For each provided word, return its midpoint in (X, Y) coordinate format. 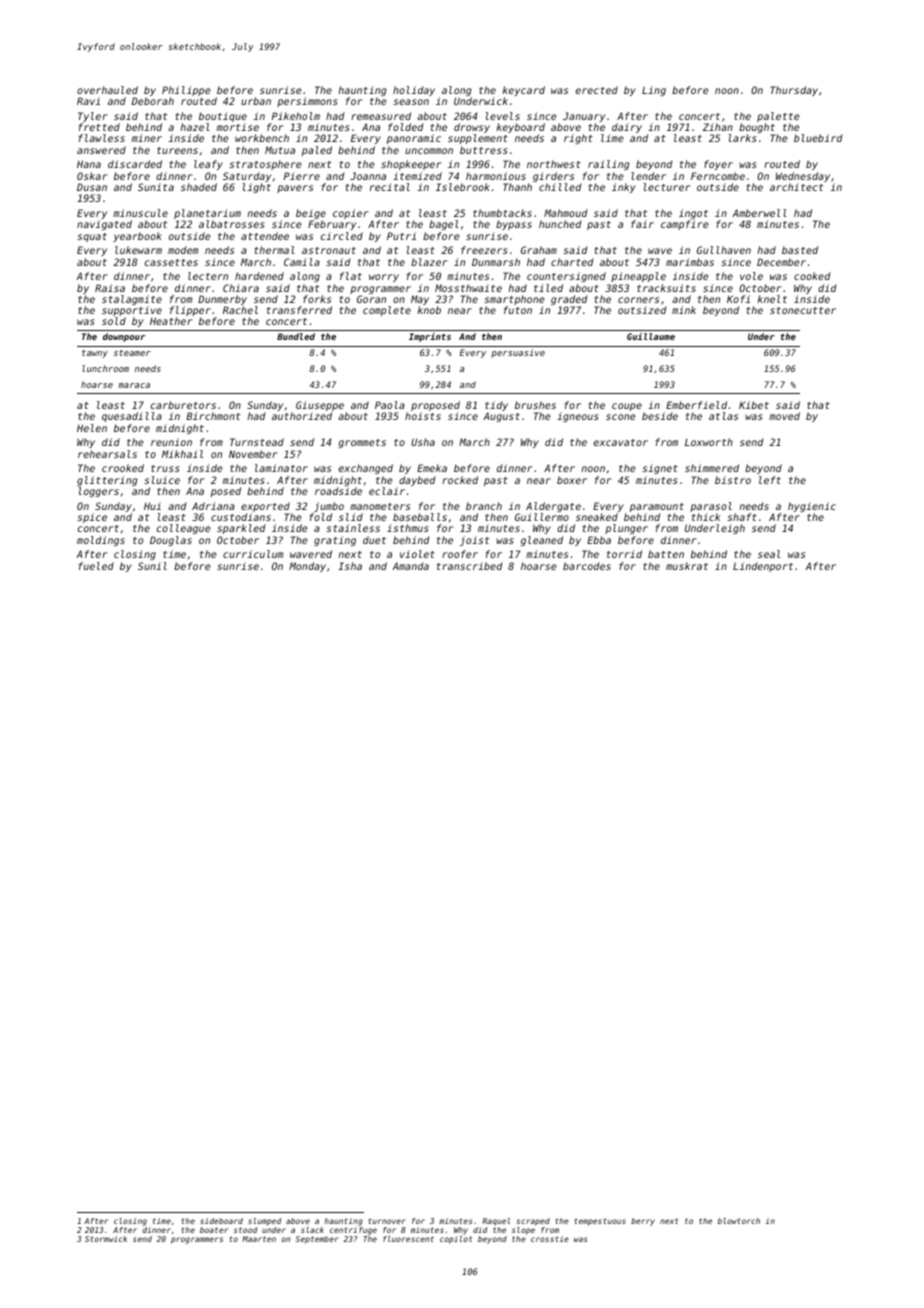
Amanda (410, 566)
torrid (624, 554)
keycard (524, 91)
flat (351, 276)
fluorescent (408, 1239)
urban (256, 101)
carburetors (183, 405)
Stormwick (106, 1239)
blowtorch (739, 1221)
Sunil (152, 566)
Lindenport (763, 567)
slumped (265, 1222)
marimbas (690, 262)
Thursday (794, 91)
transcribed (469, 566)
